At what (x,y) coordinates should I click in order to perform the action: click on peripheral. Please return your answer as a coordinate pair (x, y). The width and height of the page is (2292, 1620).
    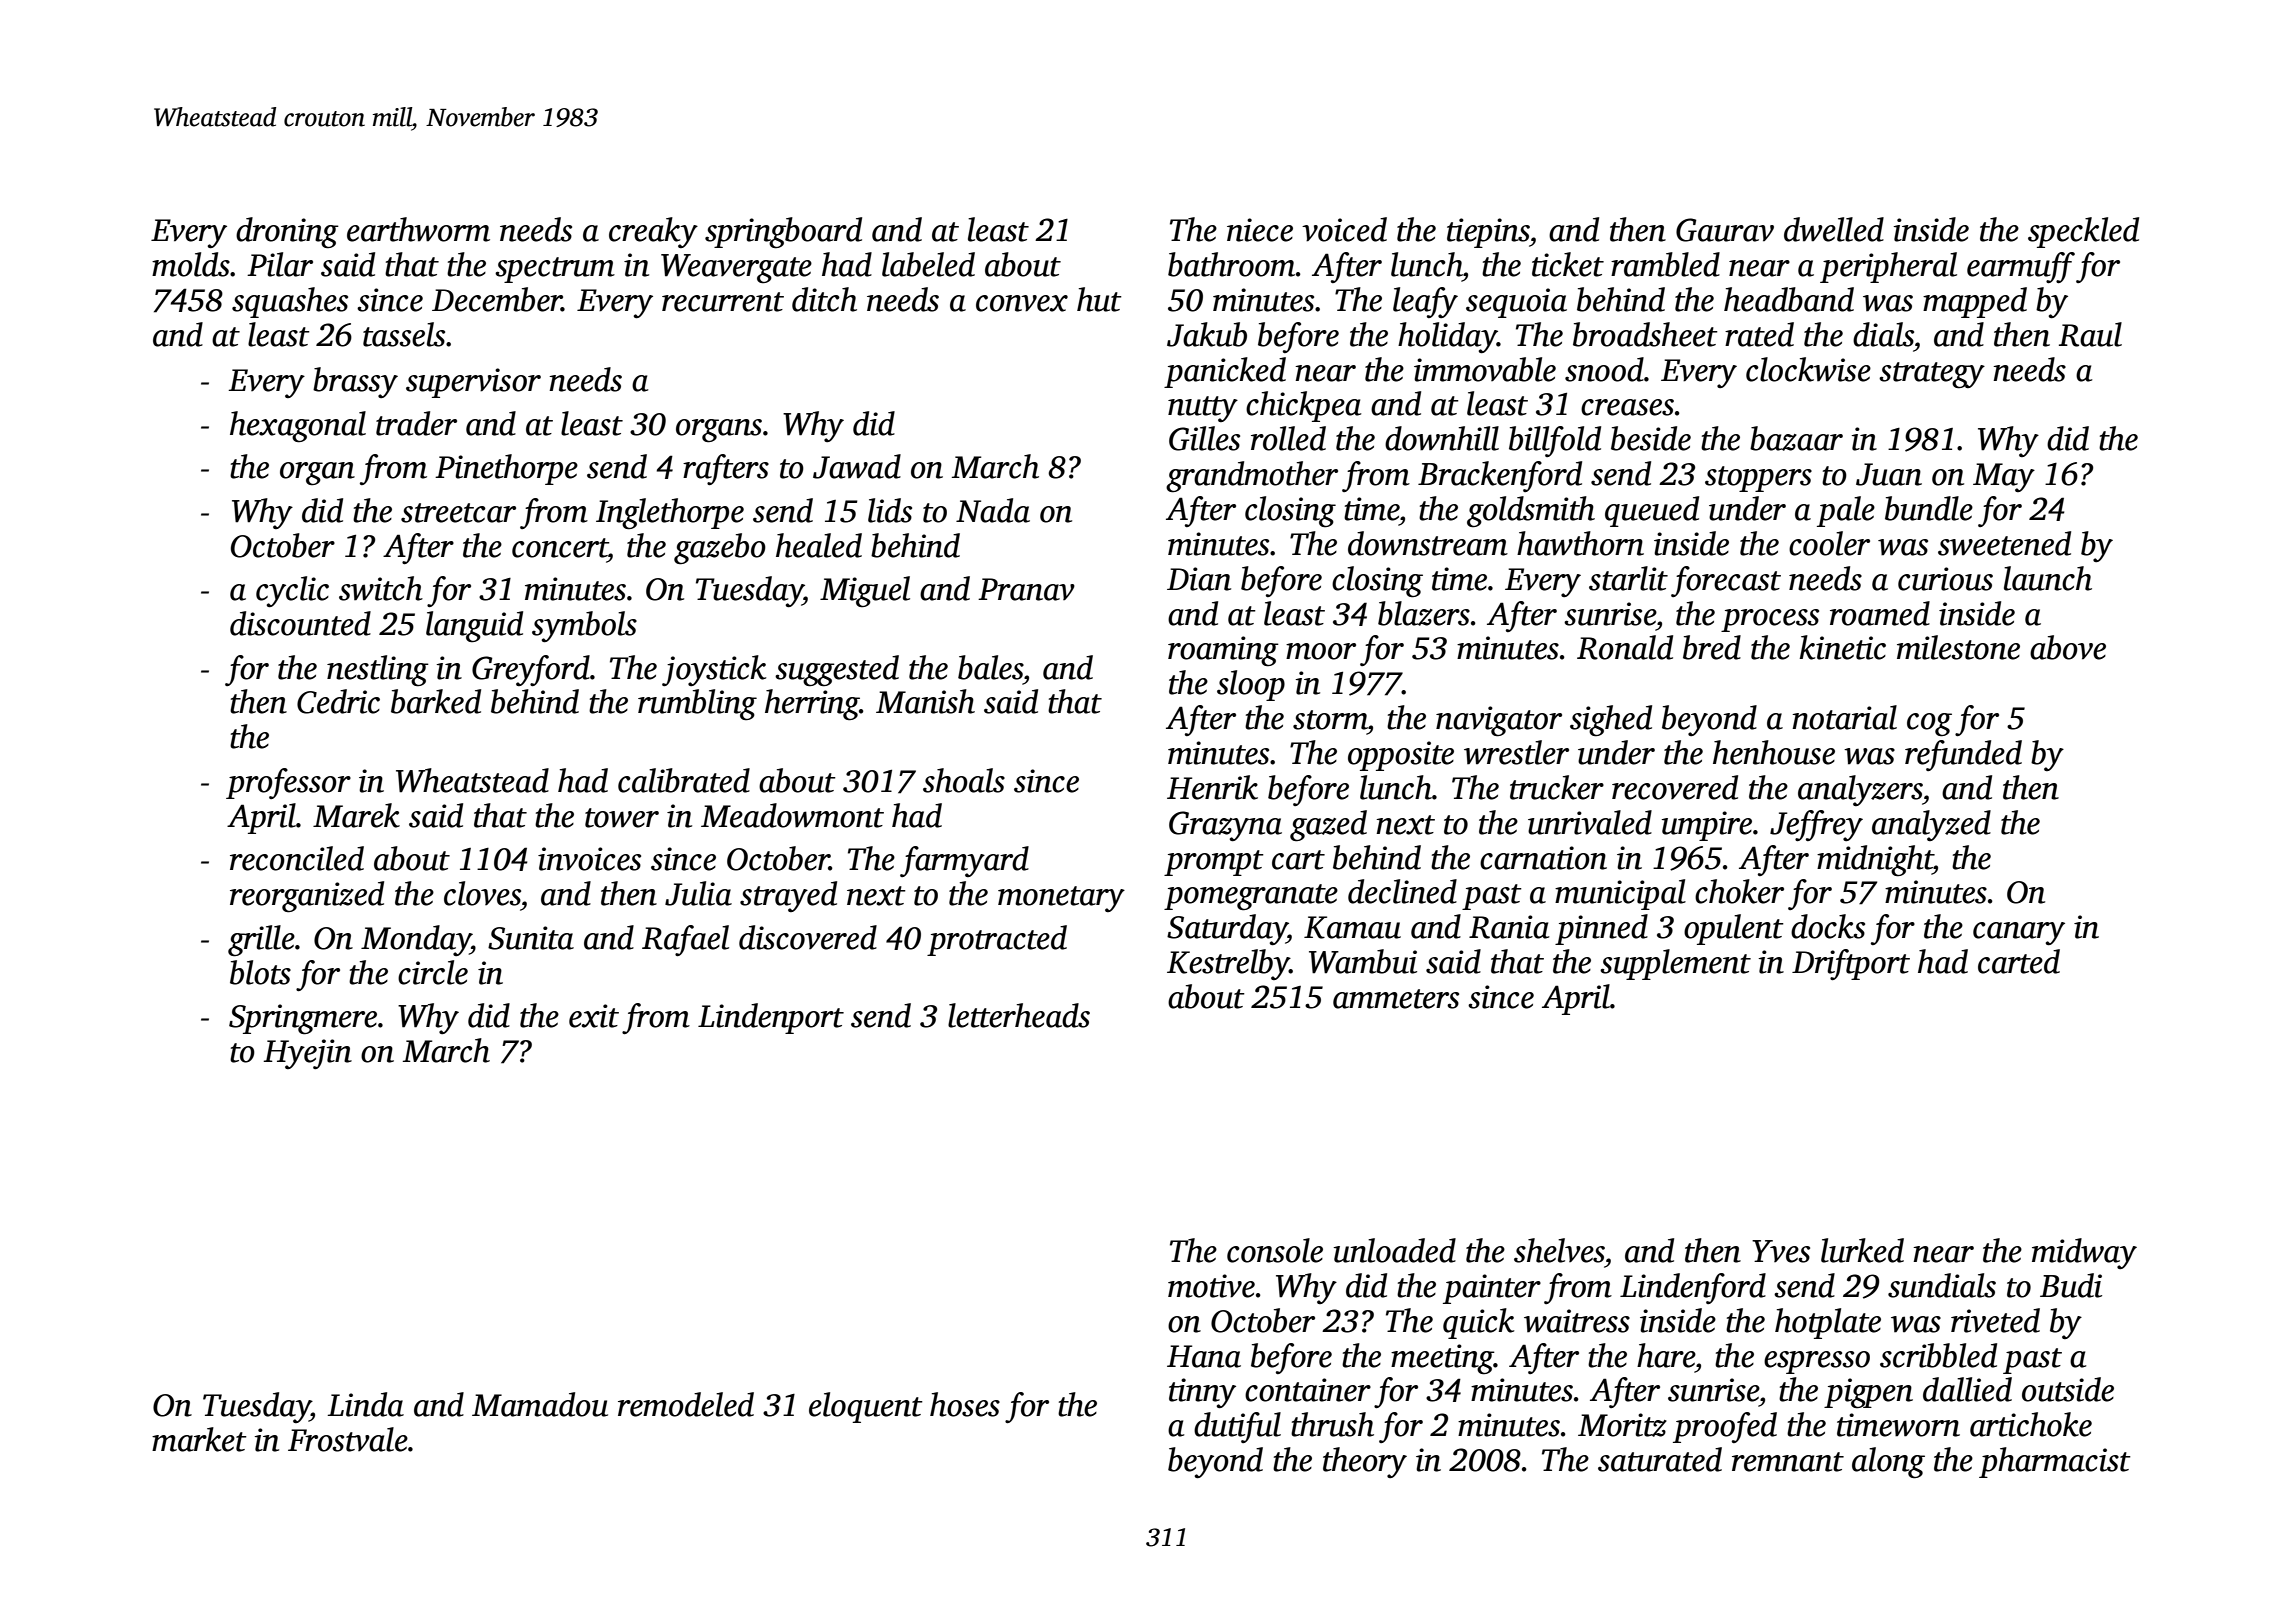
    Looking at the image, I should click on (1888, 267).
